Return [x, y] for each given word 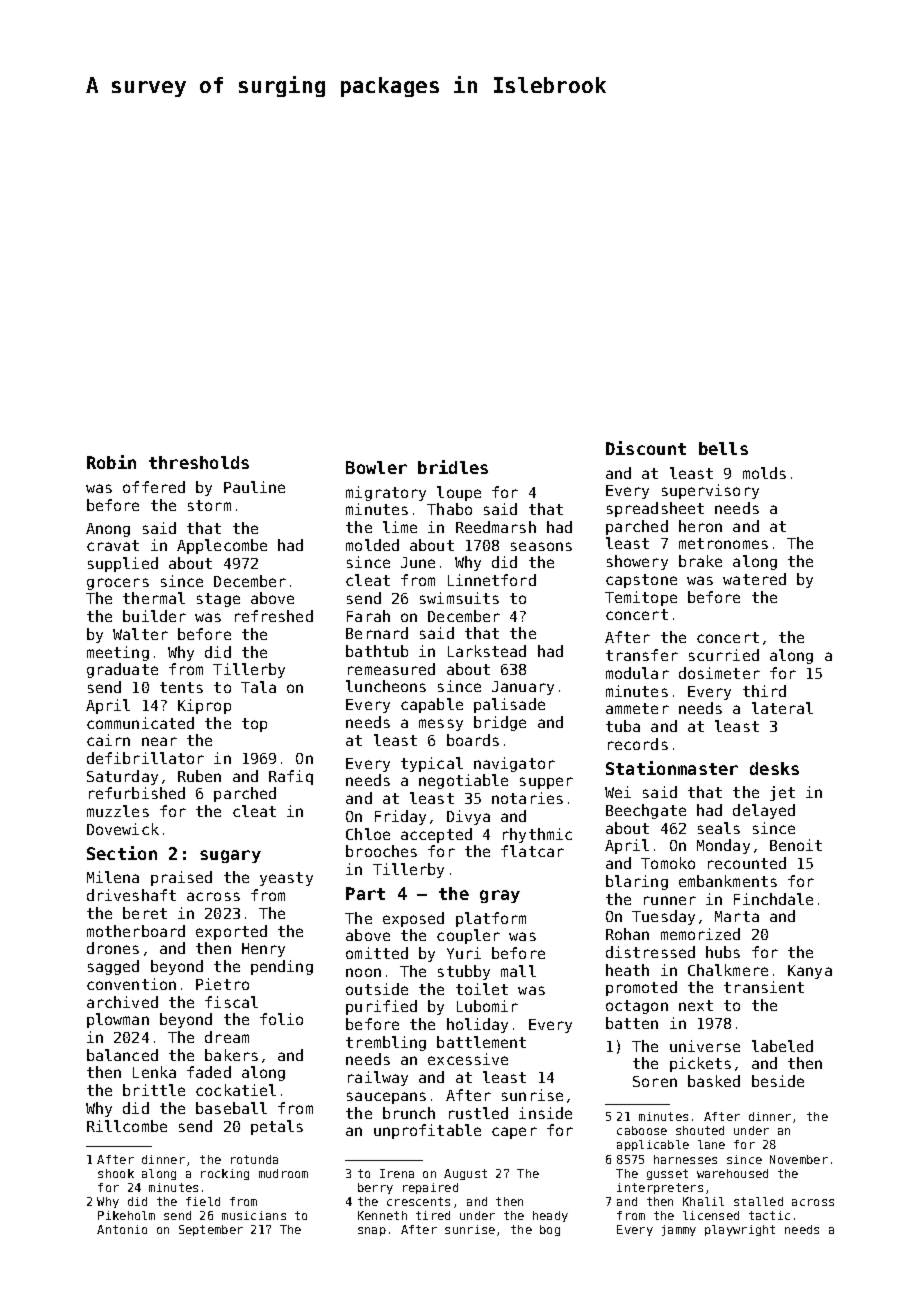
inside [545, 1113]
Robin [111, 462]
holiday [477, 1025]
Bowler [376, 467]
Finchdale [773, 899]
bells [723, 448]
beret [145, 913]
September [211, 1230]
